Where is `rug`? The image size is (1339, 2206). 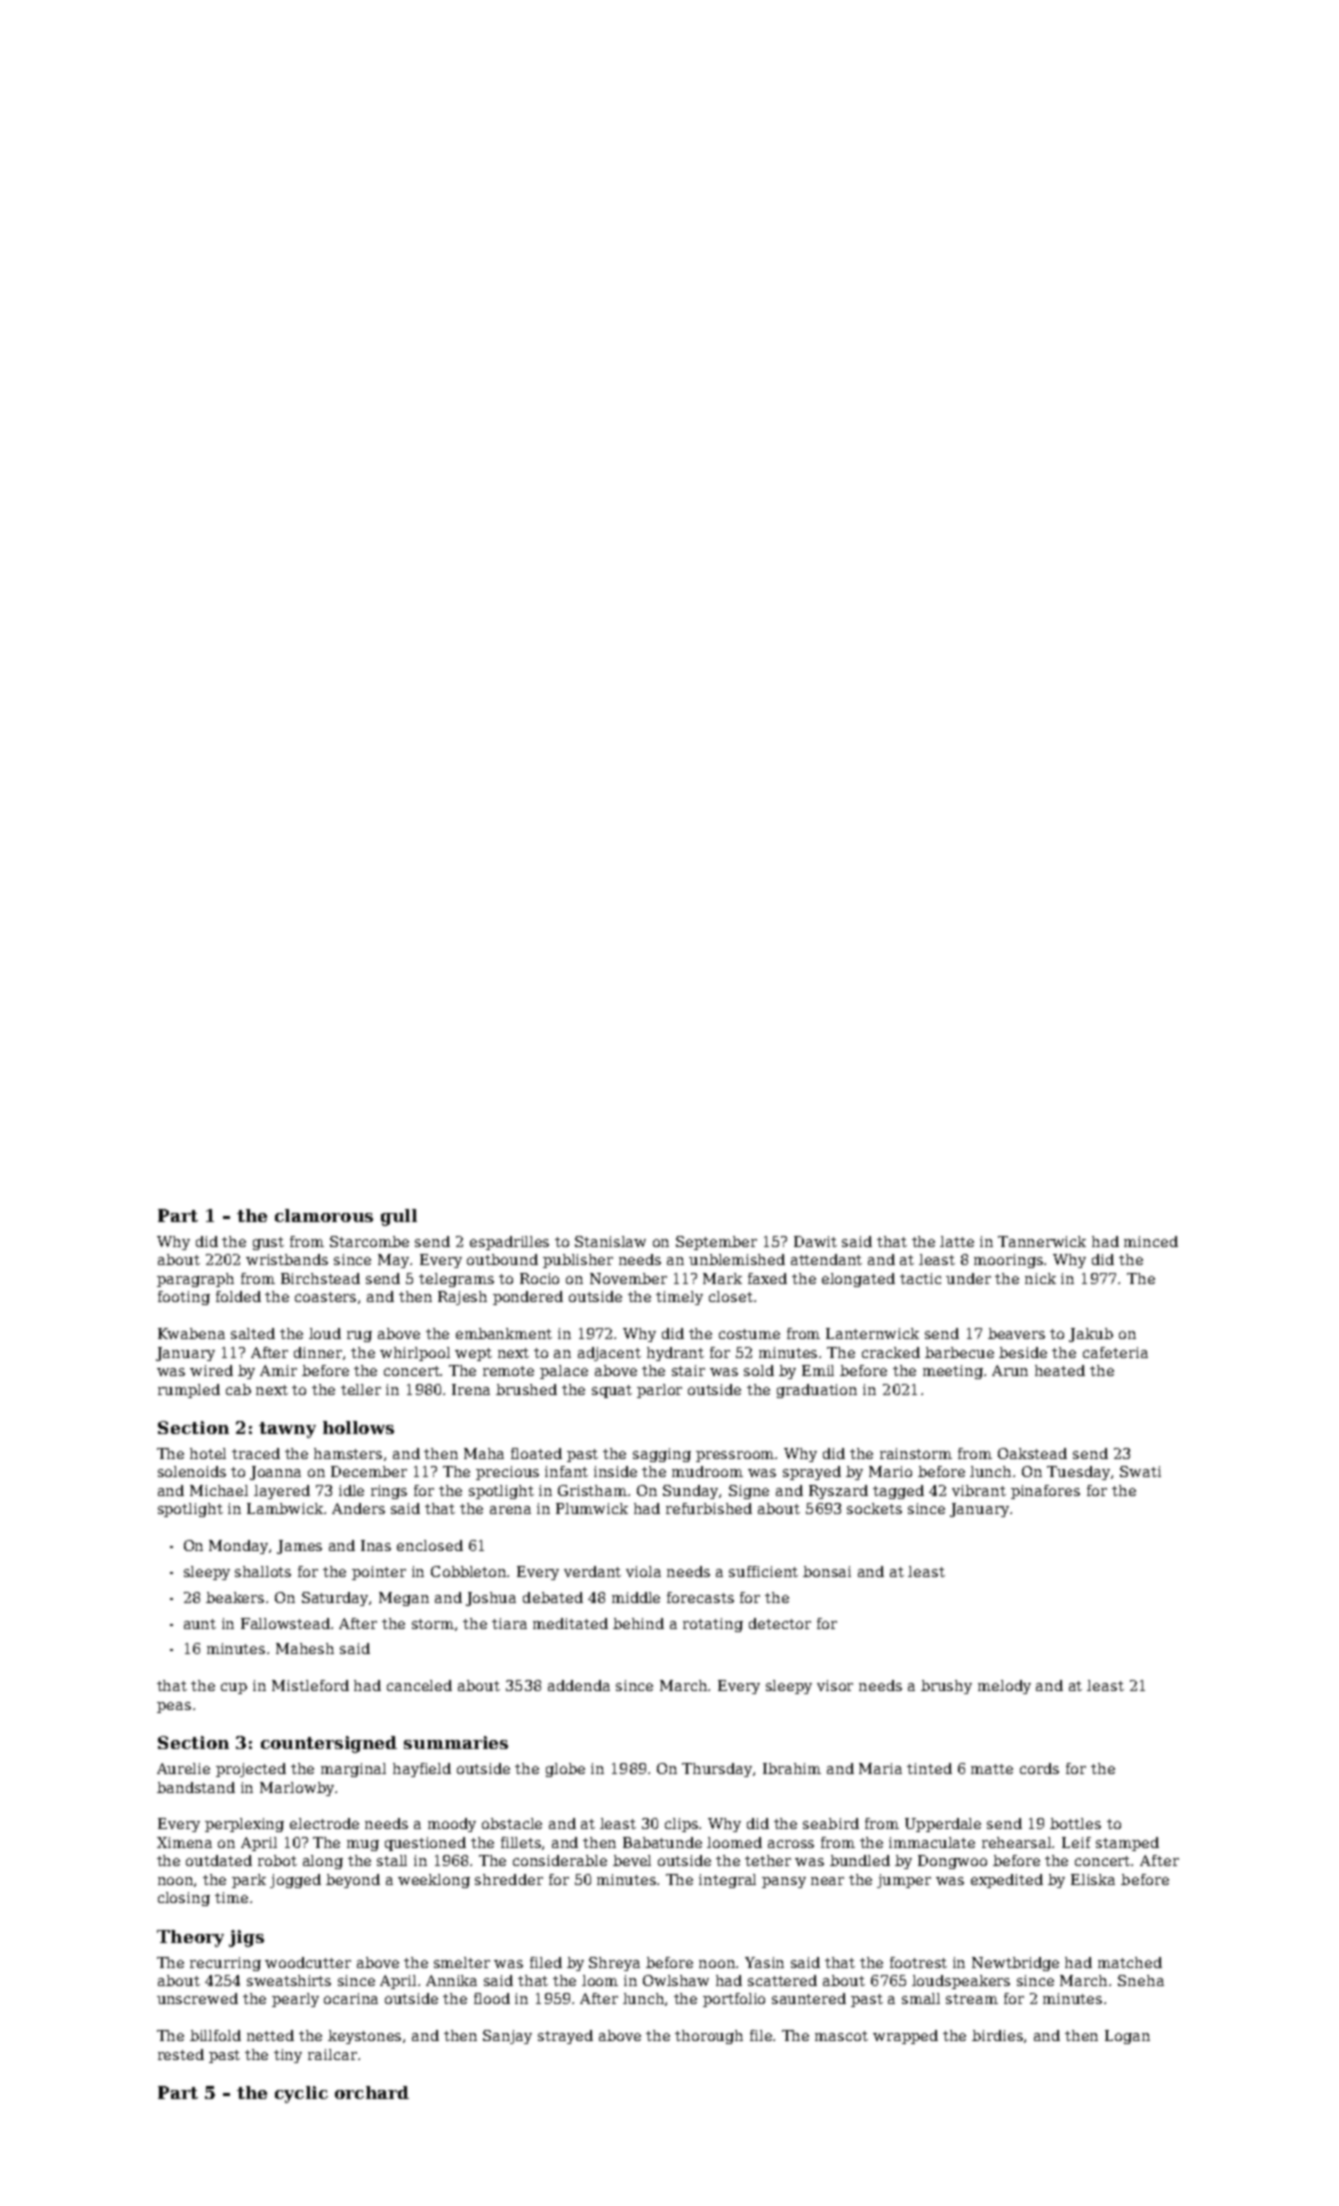 rug is located at coordinates (359, 1336).
